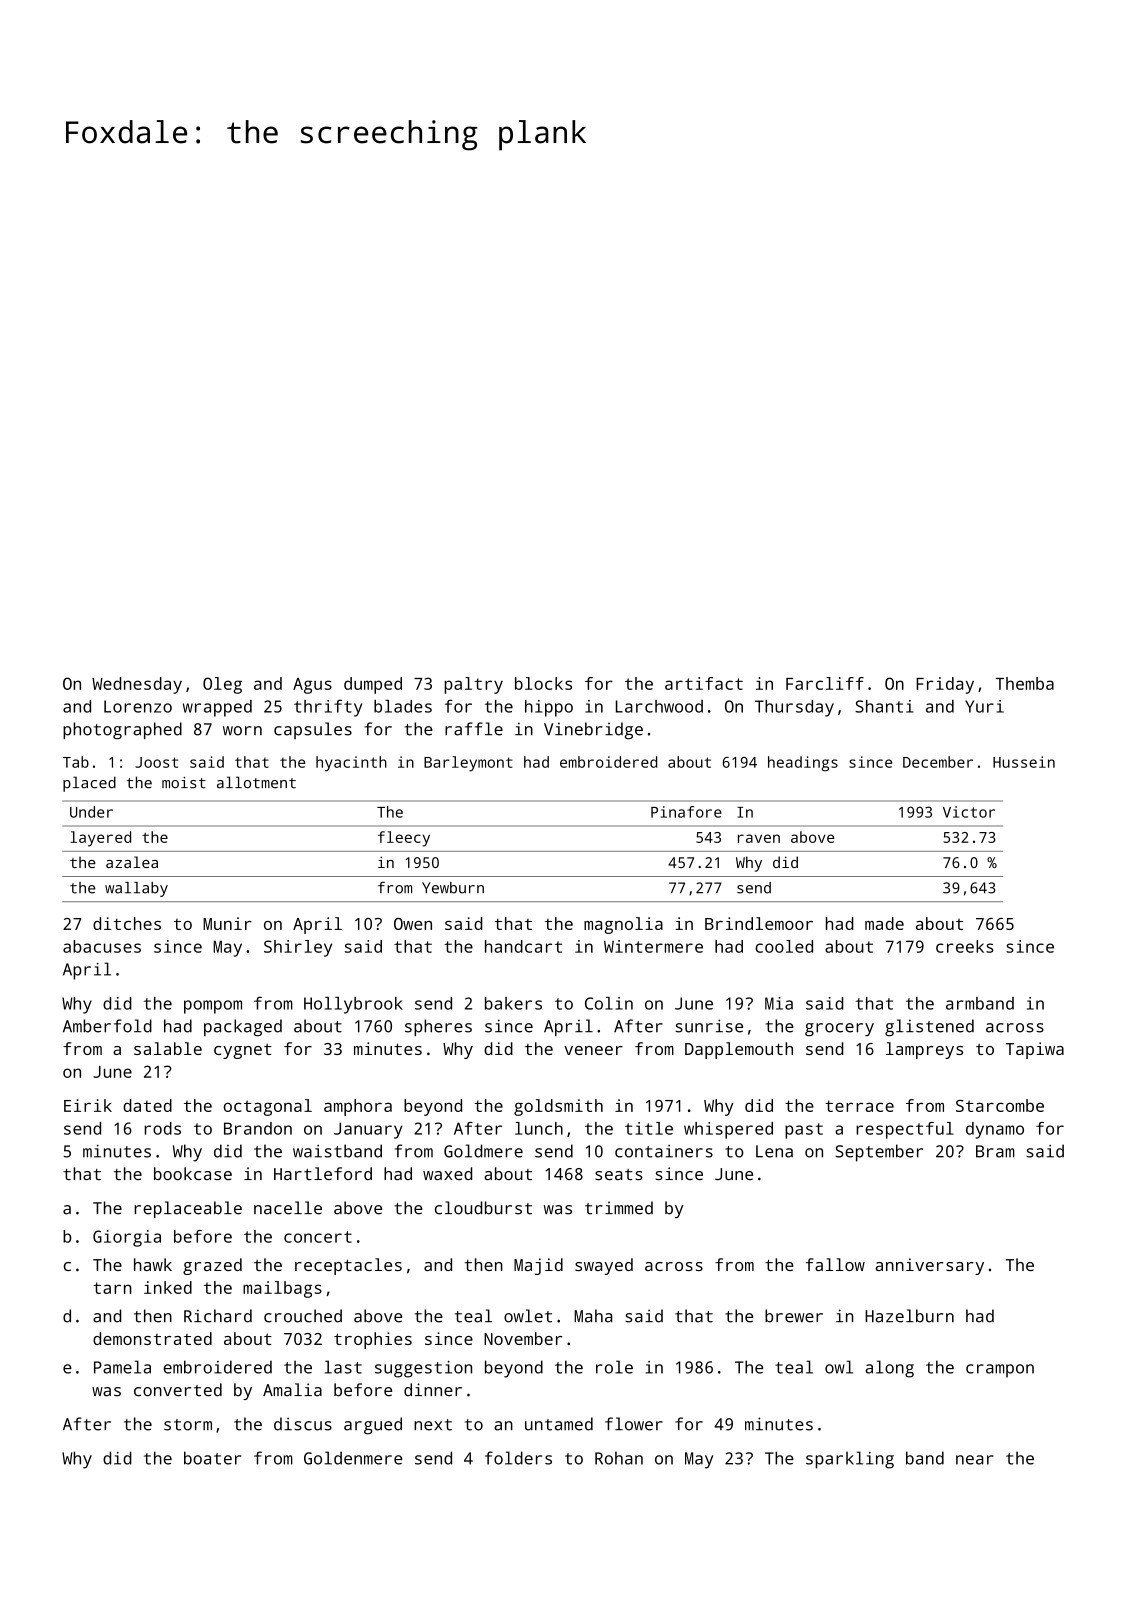  I want to click on Rohan, so click(619, 1458).
